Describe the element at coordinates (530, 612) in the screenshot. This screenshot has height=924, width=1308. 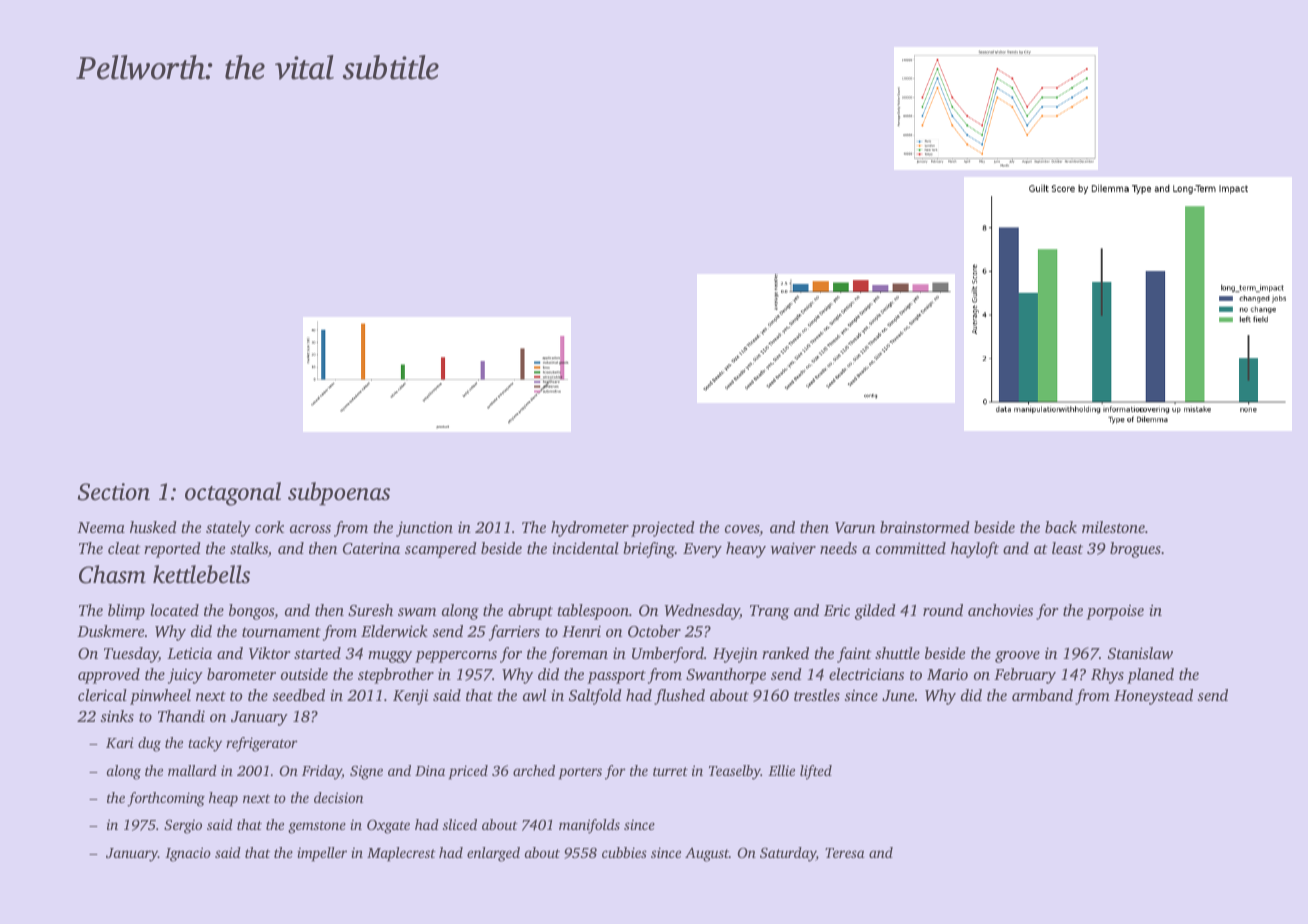
I see `abrupt` at that location.
